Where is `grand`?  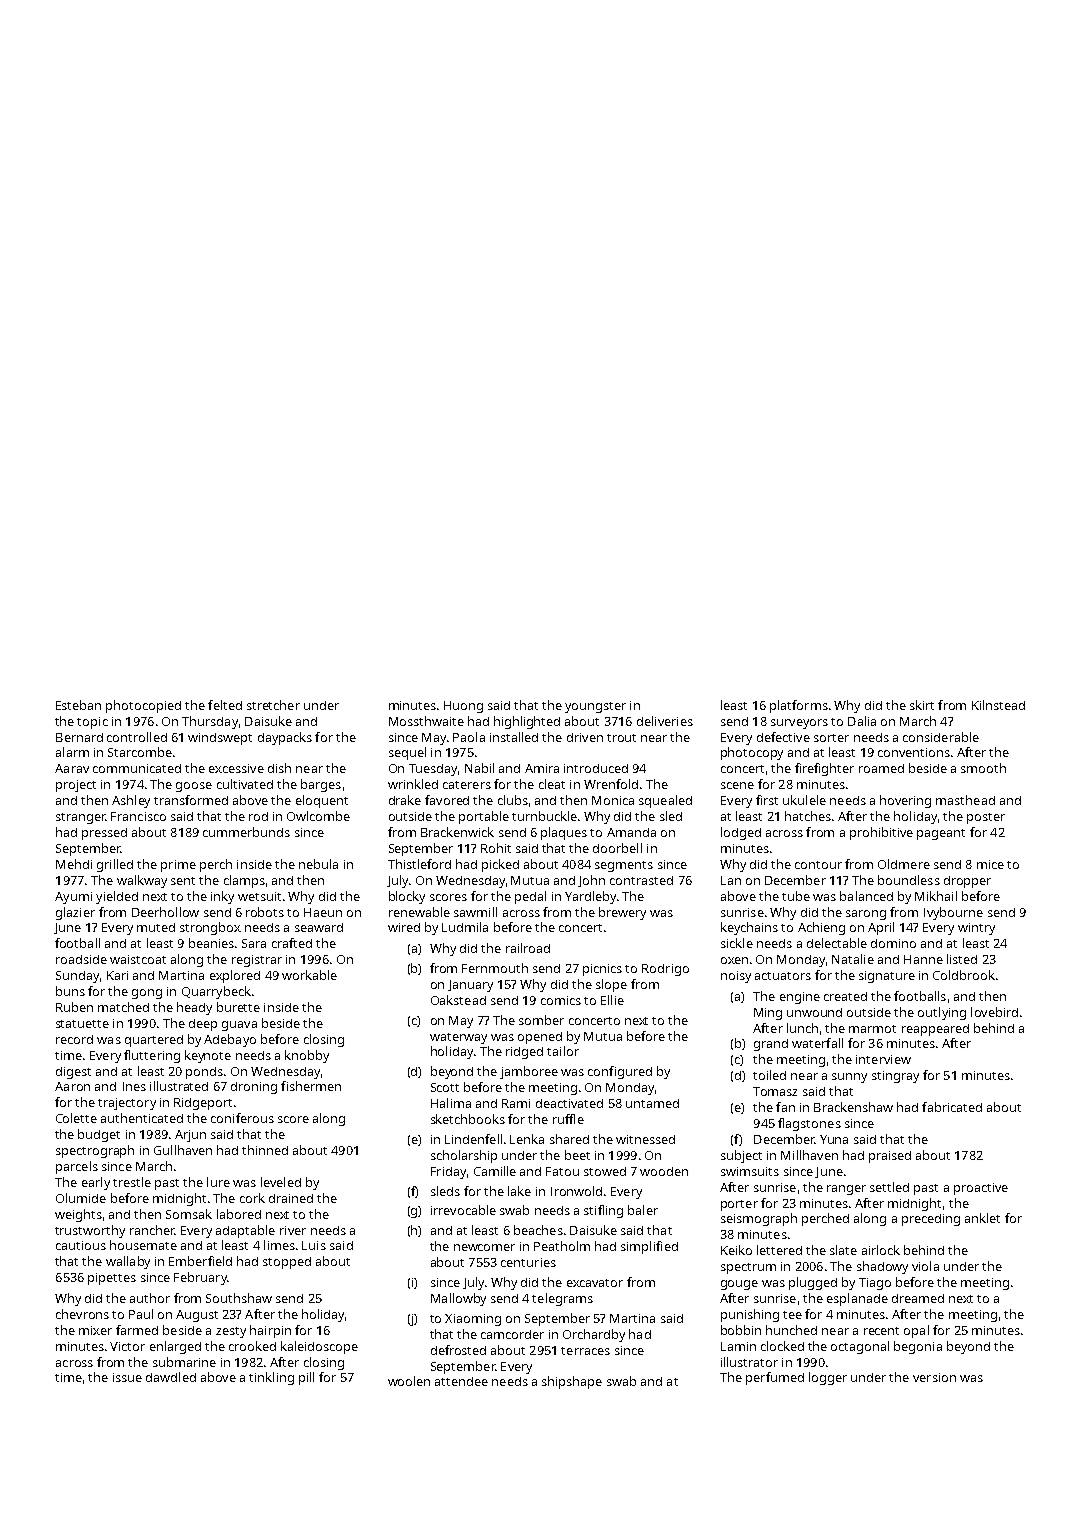
grand is located at coordinates (771, 1045).
